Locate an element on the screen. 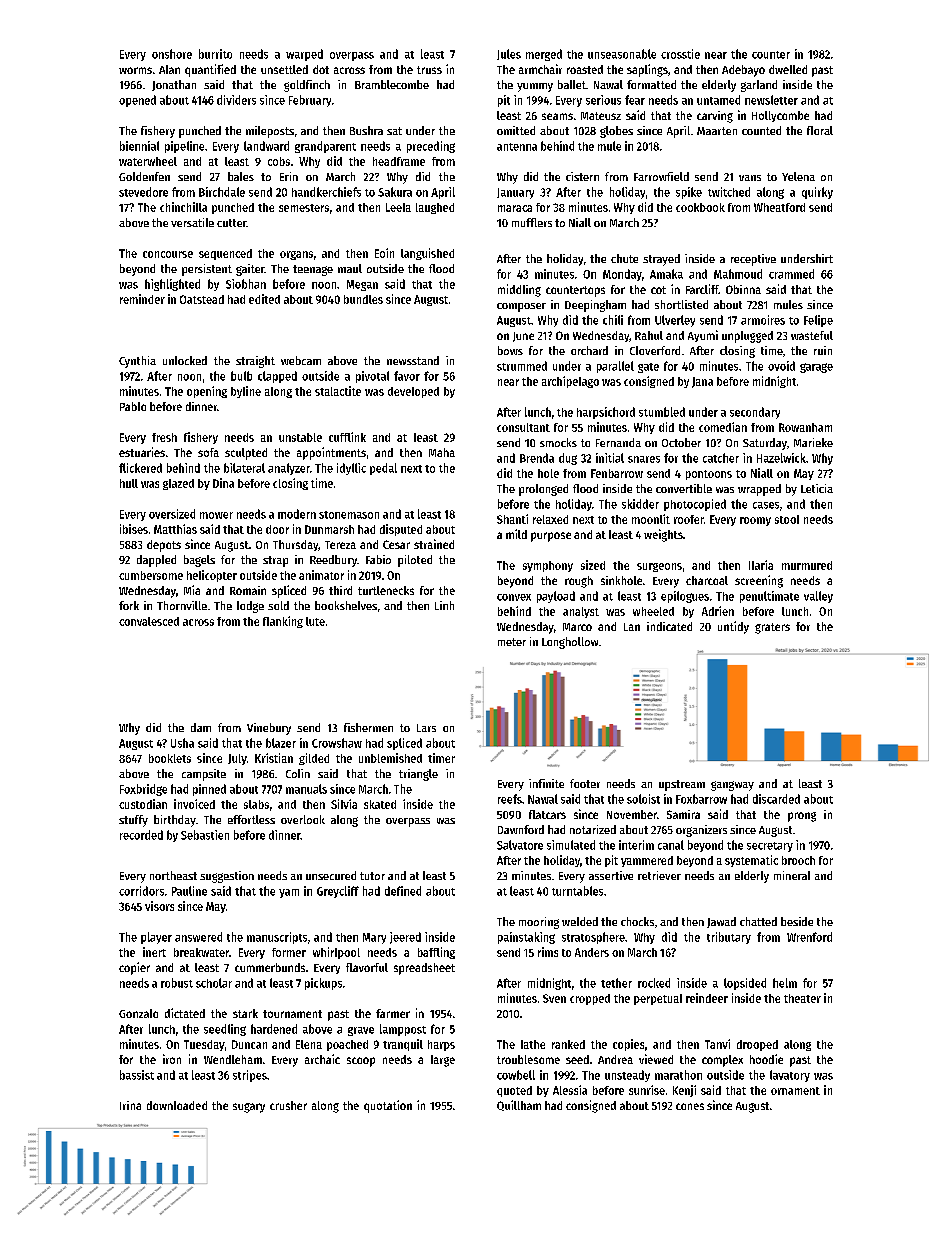 The height and width of the screenshot is (1233, 952). valley is located at coordinates (818, 597).
